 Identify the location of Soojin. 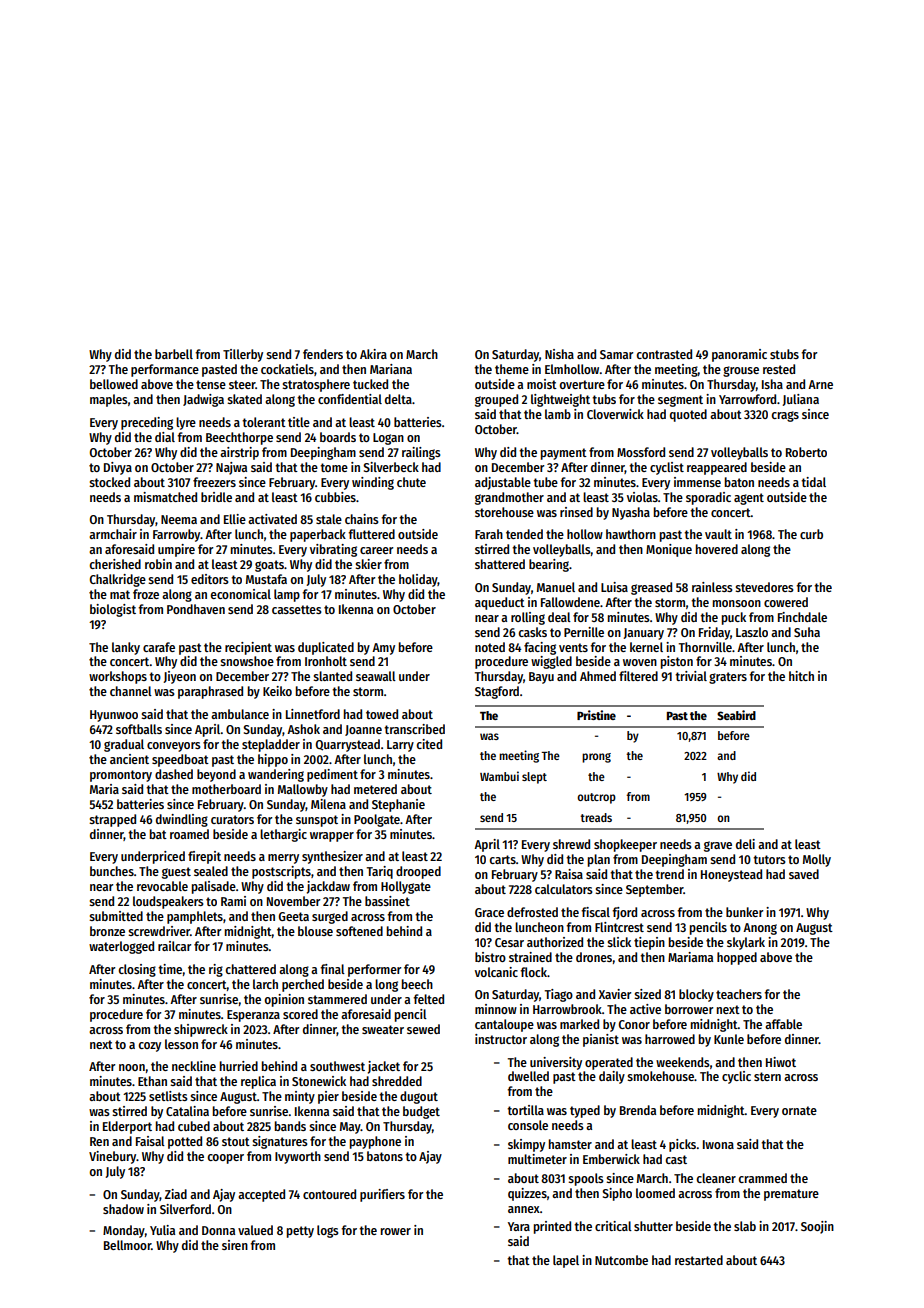
(817, 1227).
